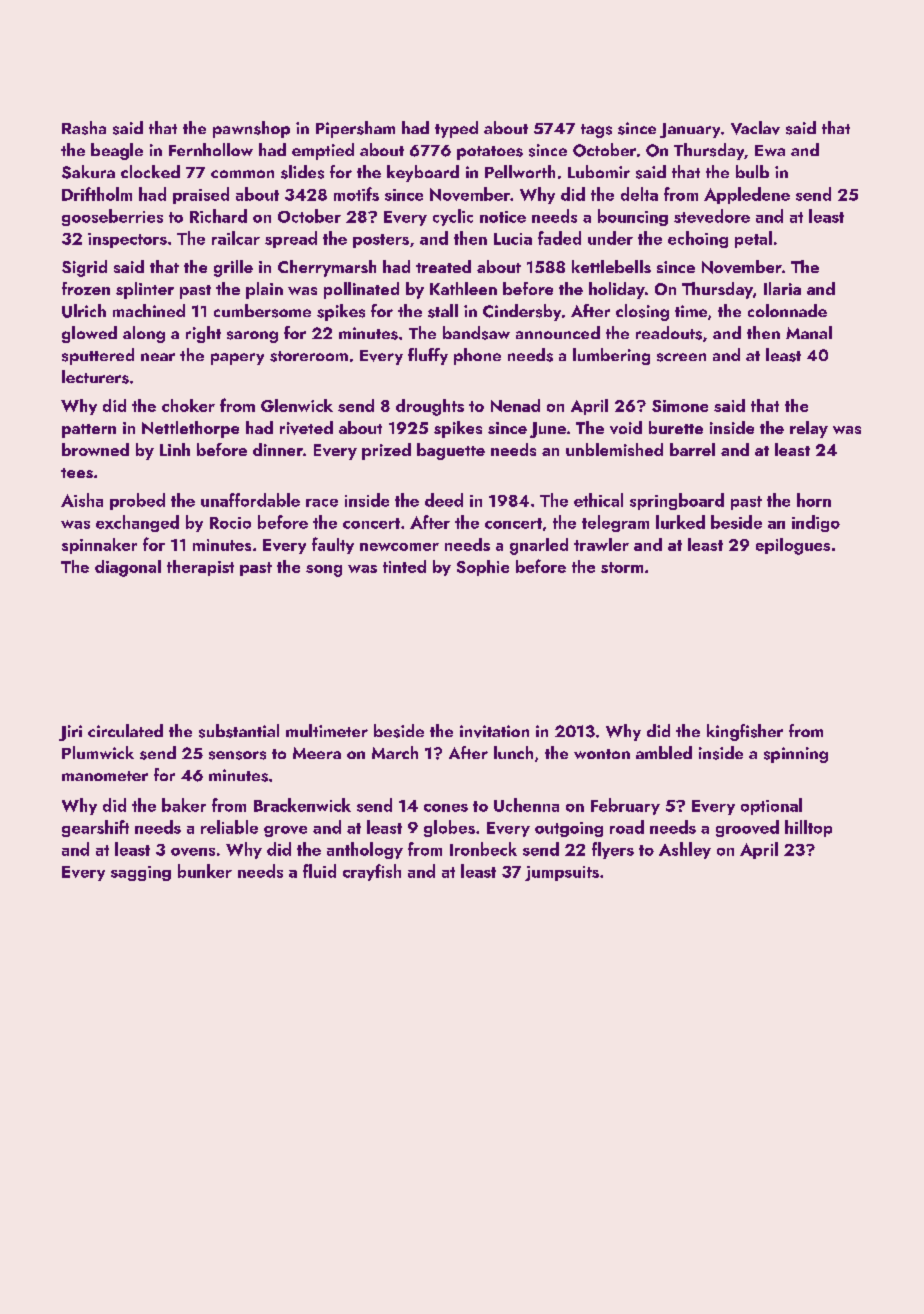 The width and height of the screenshot is (924, 1314). What do you see at coordinates (771, 806) in the screenshot?
I see `optional` at bounding box center [771, 806].
